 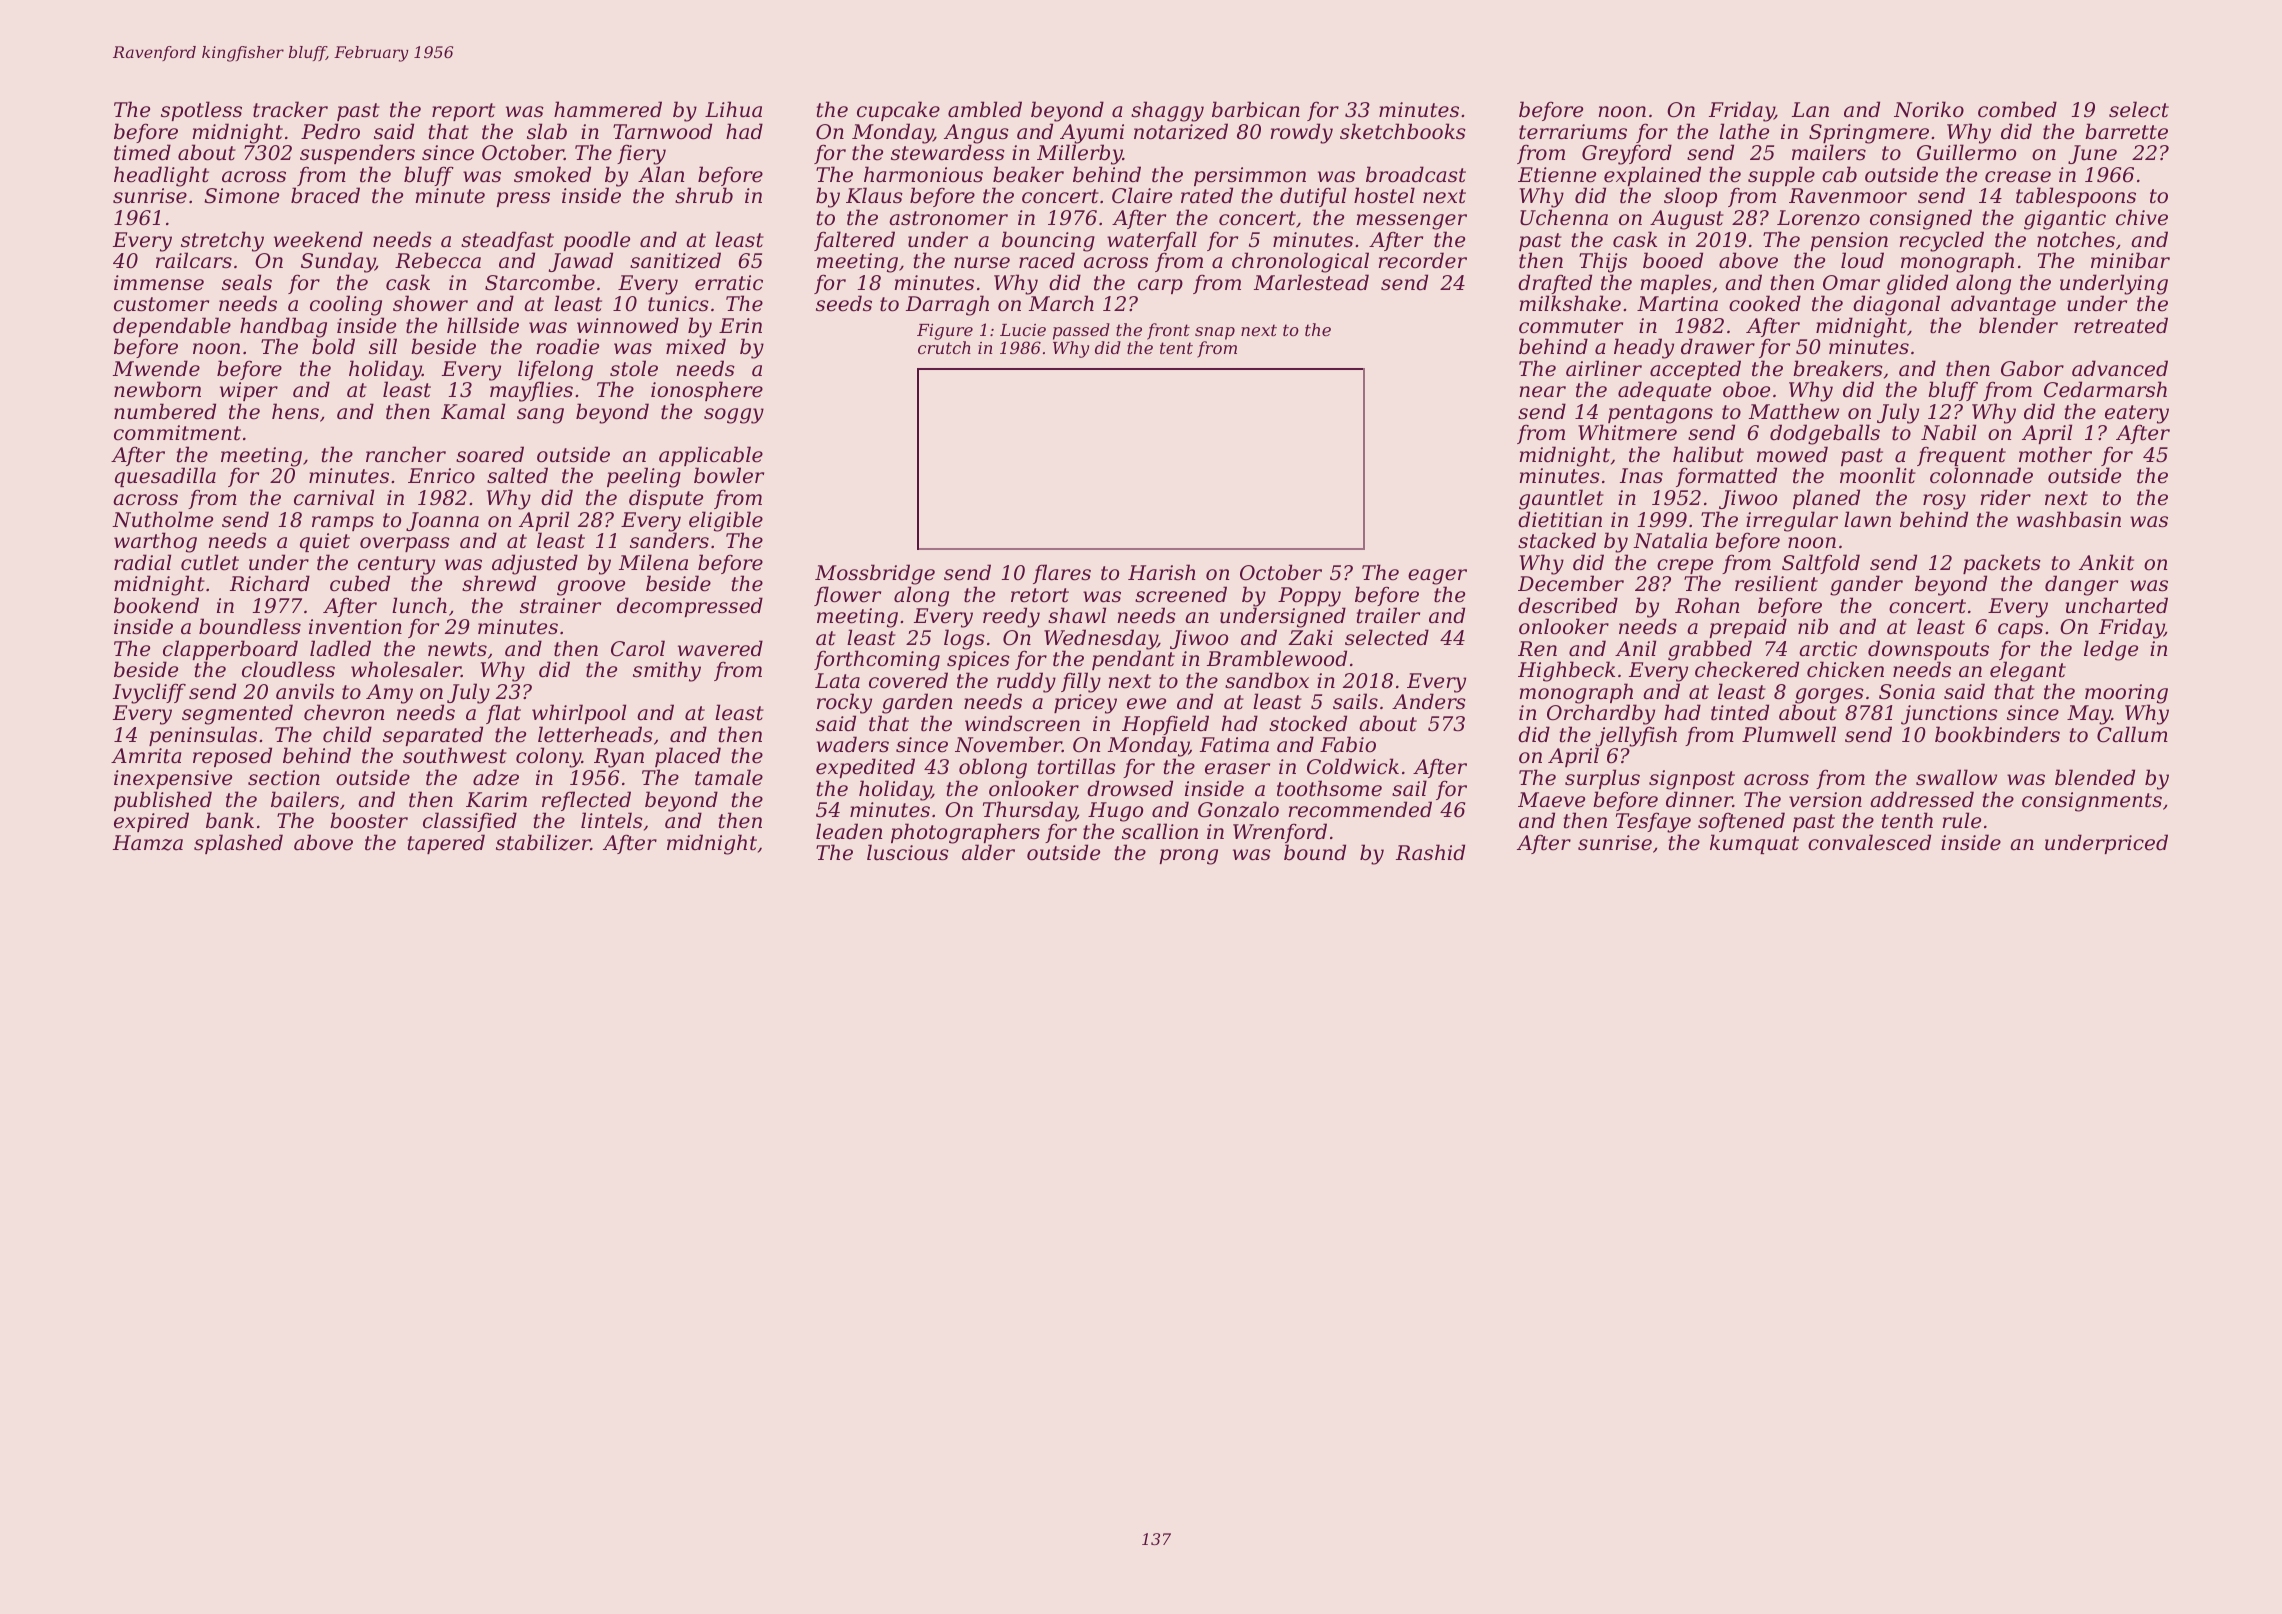 What do you see at coordinates (238, 844) in the document?
I see `splashed` at bounding box center [238, 844].
